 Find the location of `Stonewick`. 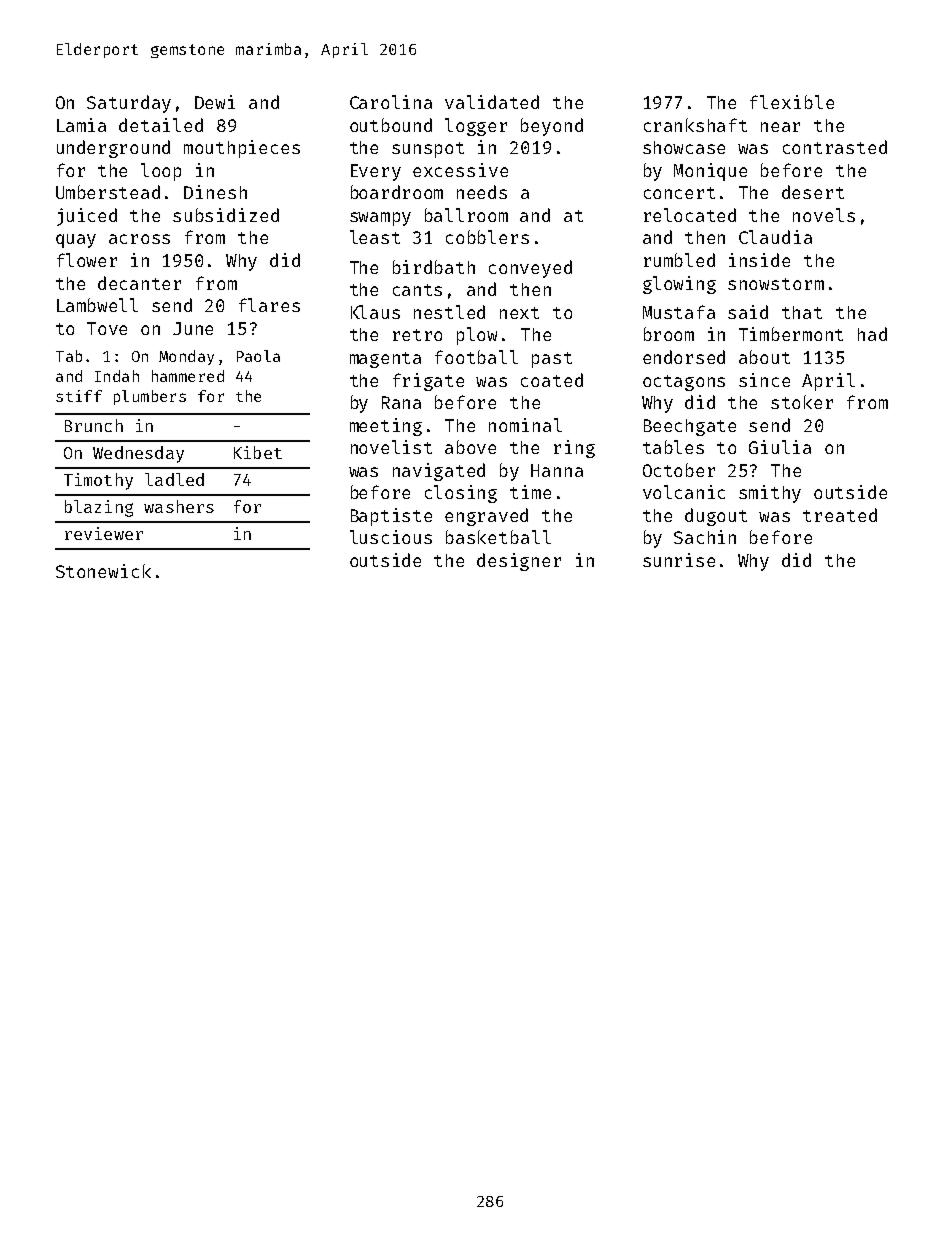

Stonewick is located at coordinates (103, 571).
